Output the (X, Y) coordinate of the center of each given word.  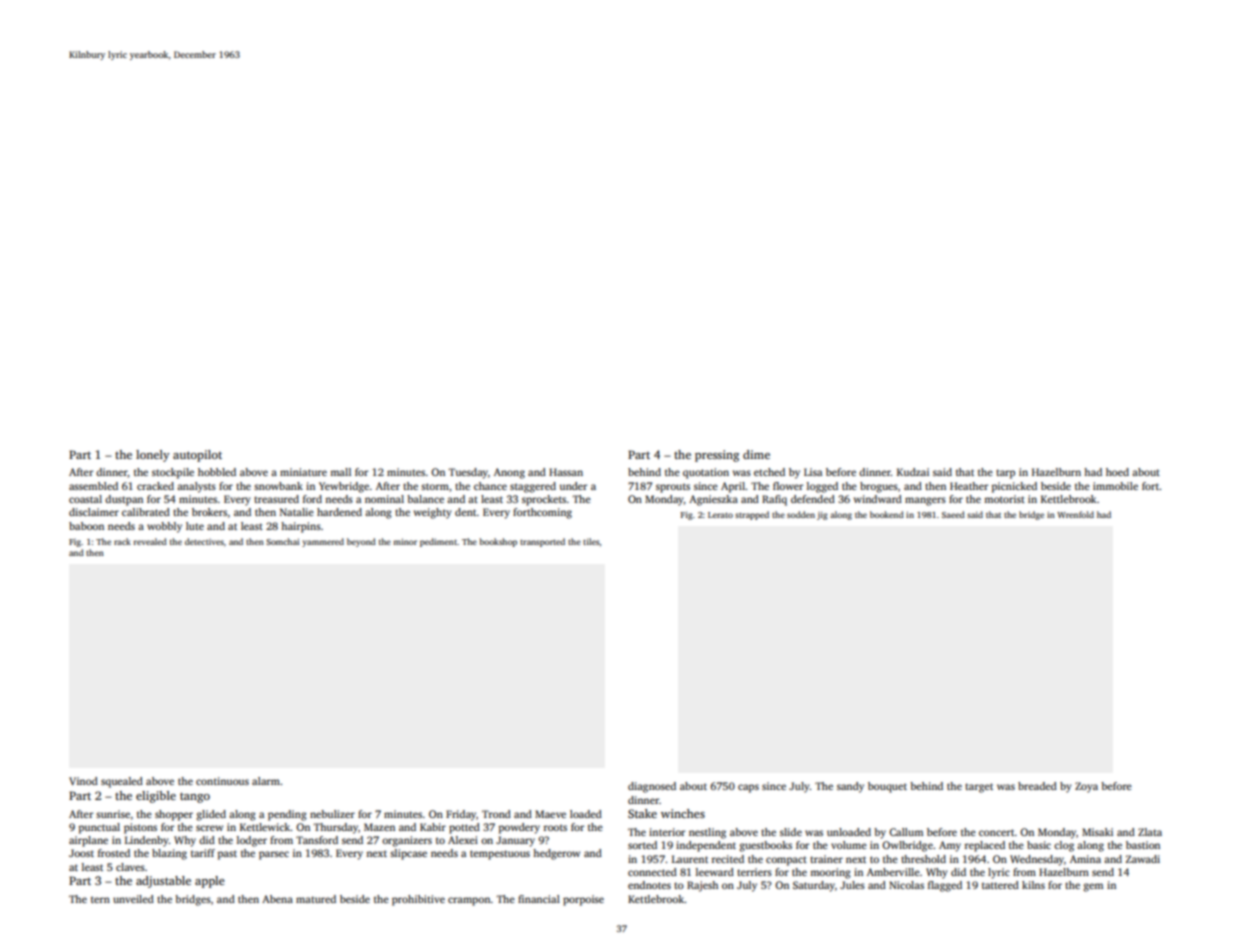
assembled (93, 486)
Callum (906, 832)
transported (542, 542)
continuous (222, 781)
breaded (1037, 786)
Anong (509, 473)
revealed (150, 541)
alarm (266, 781)
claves (130, 867)
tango (195, 797)
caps (748, 788)
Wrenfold (1075, 514)
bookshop (498, 542)
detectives (204, 541)
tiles (591, 541)
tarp (1005, 474)
